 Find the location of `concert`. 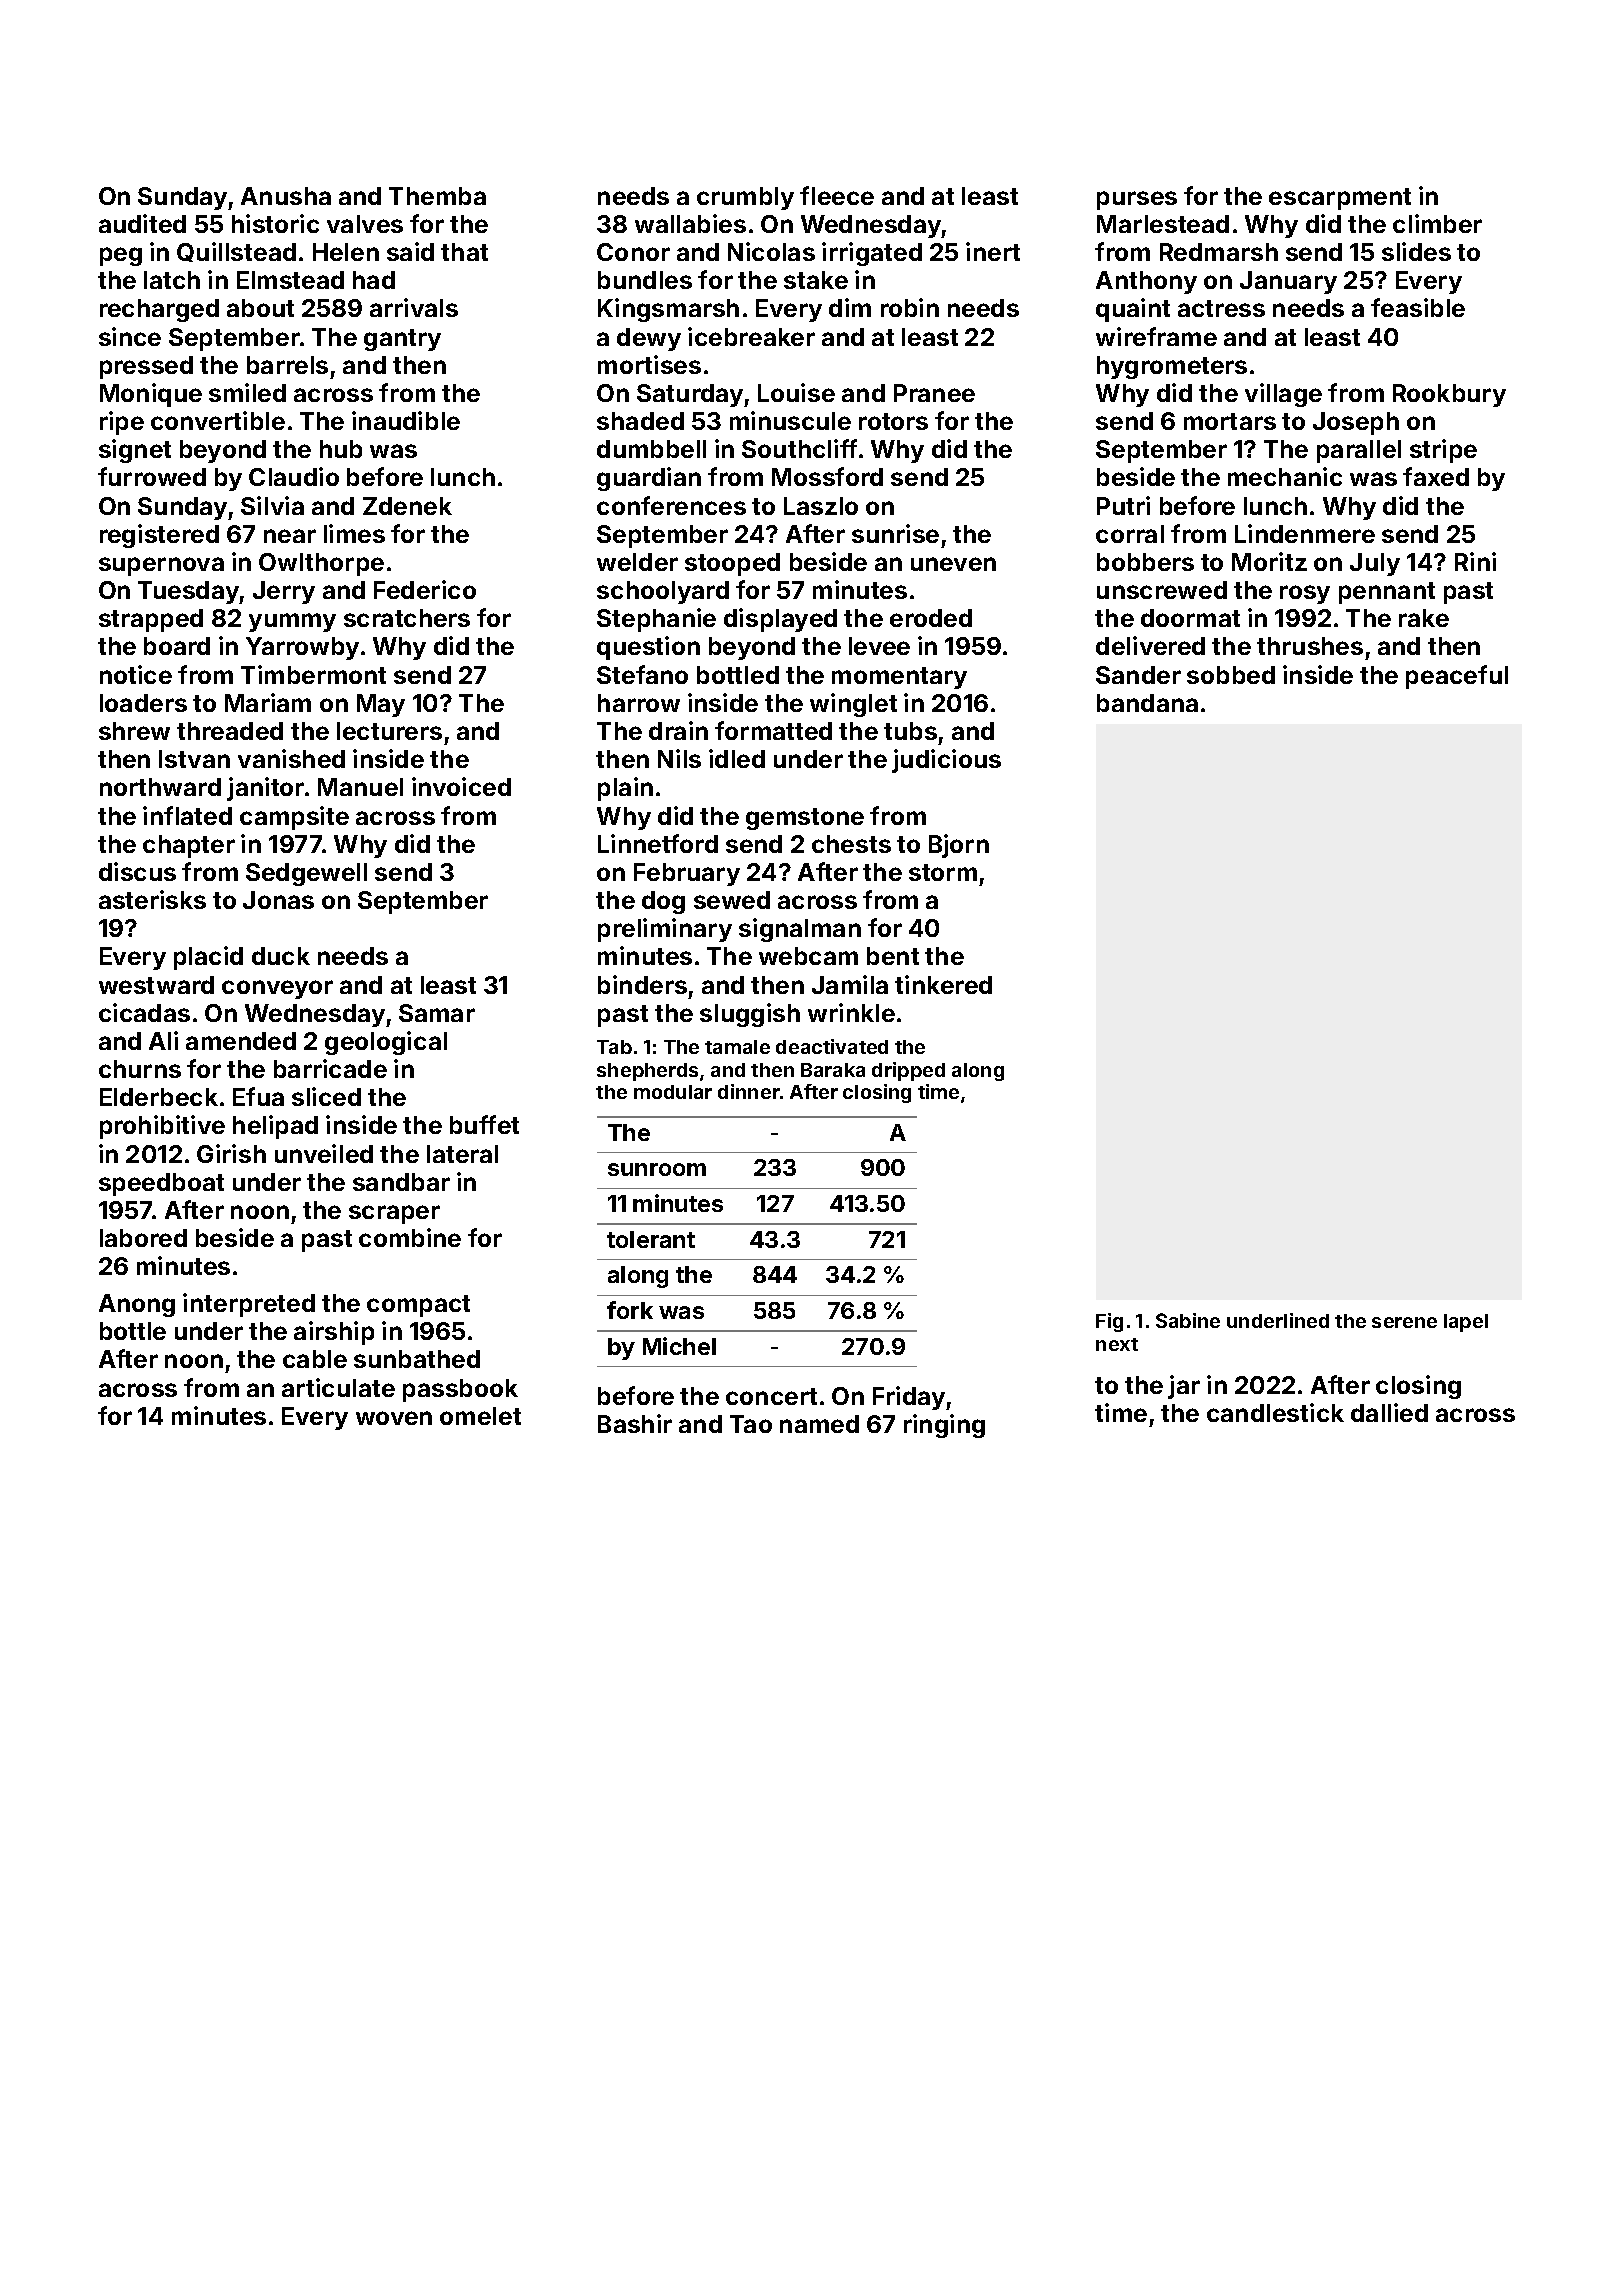

concert is located at coordinates (771, 1396).
